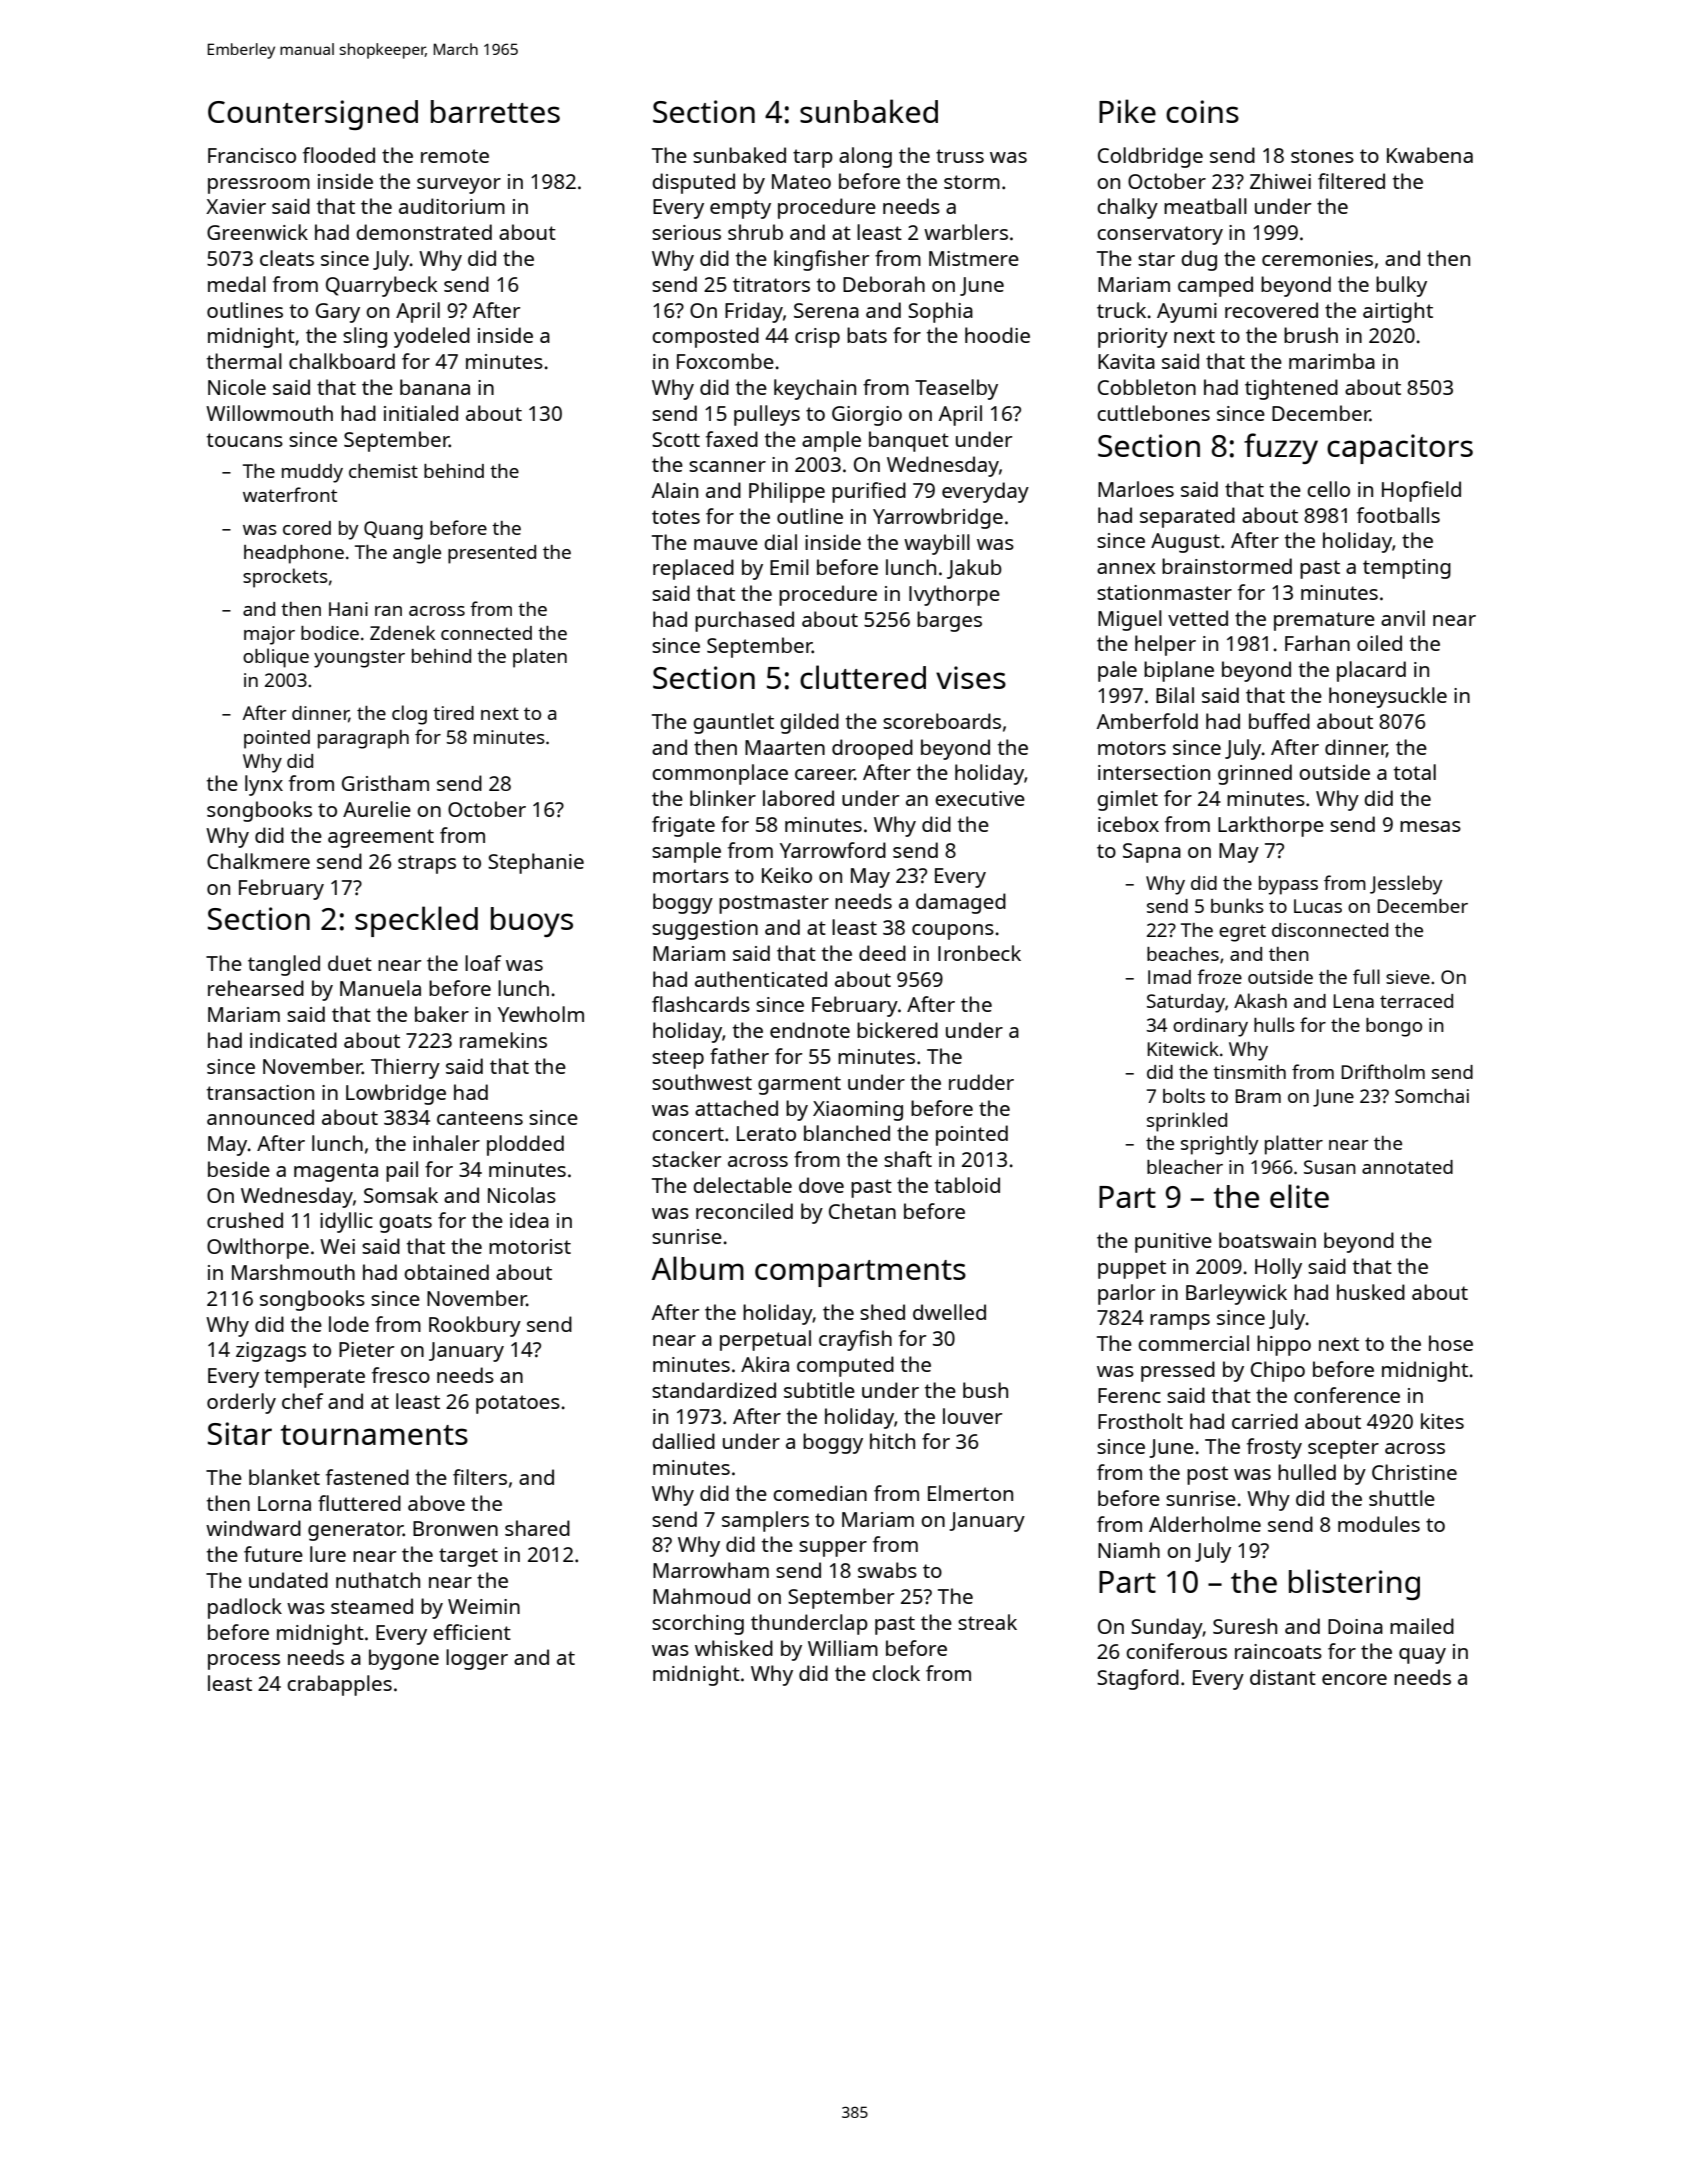 This screenshot has height=2178, width=1683. I want to click on swabs, so click(887, 1570).
